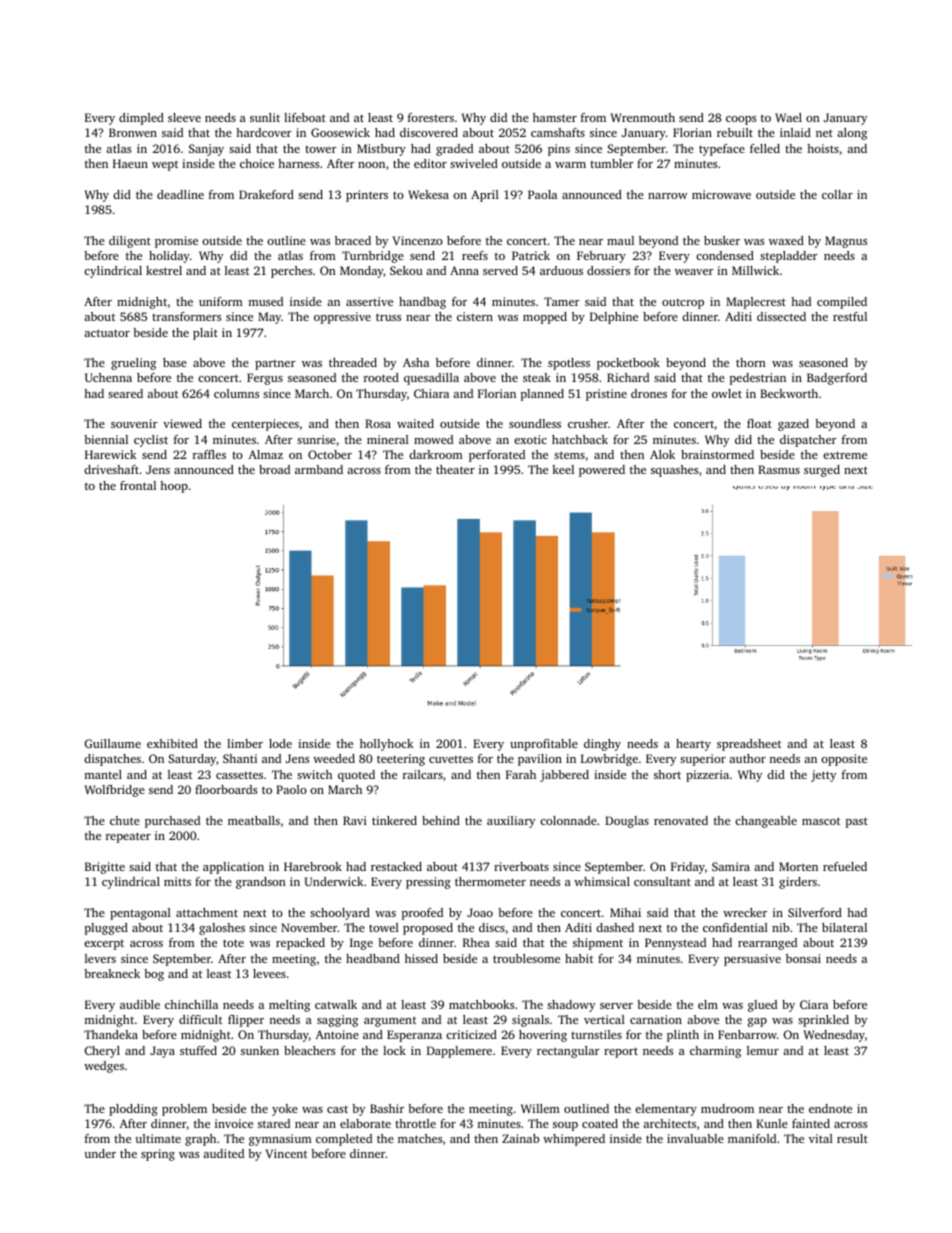  What do you see at coordinates (266, 194) in the screenshot?
I see `Drakeford` at bounding box center [266, 194].
